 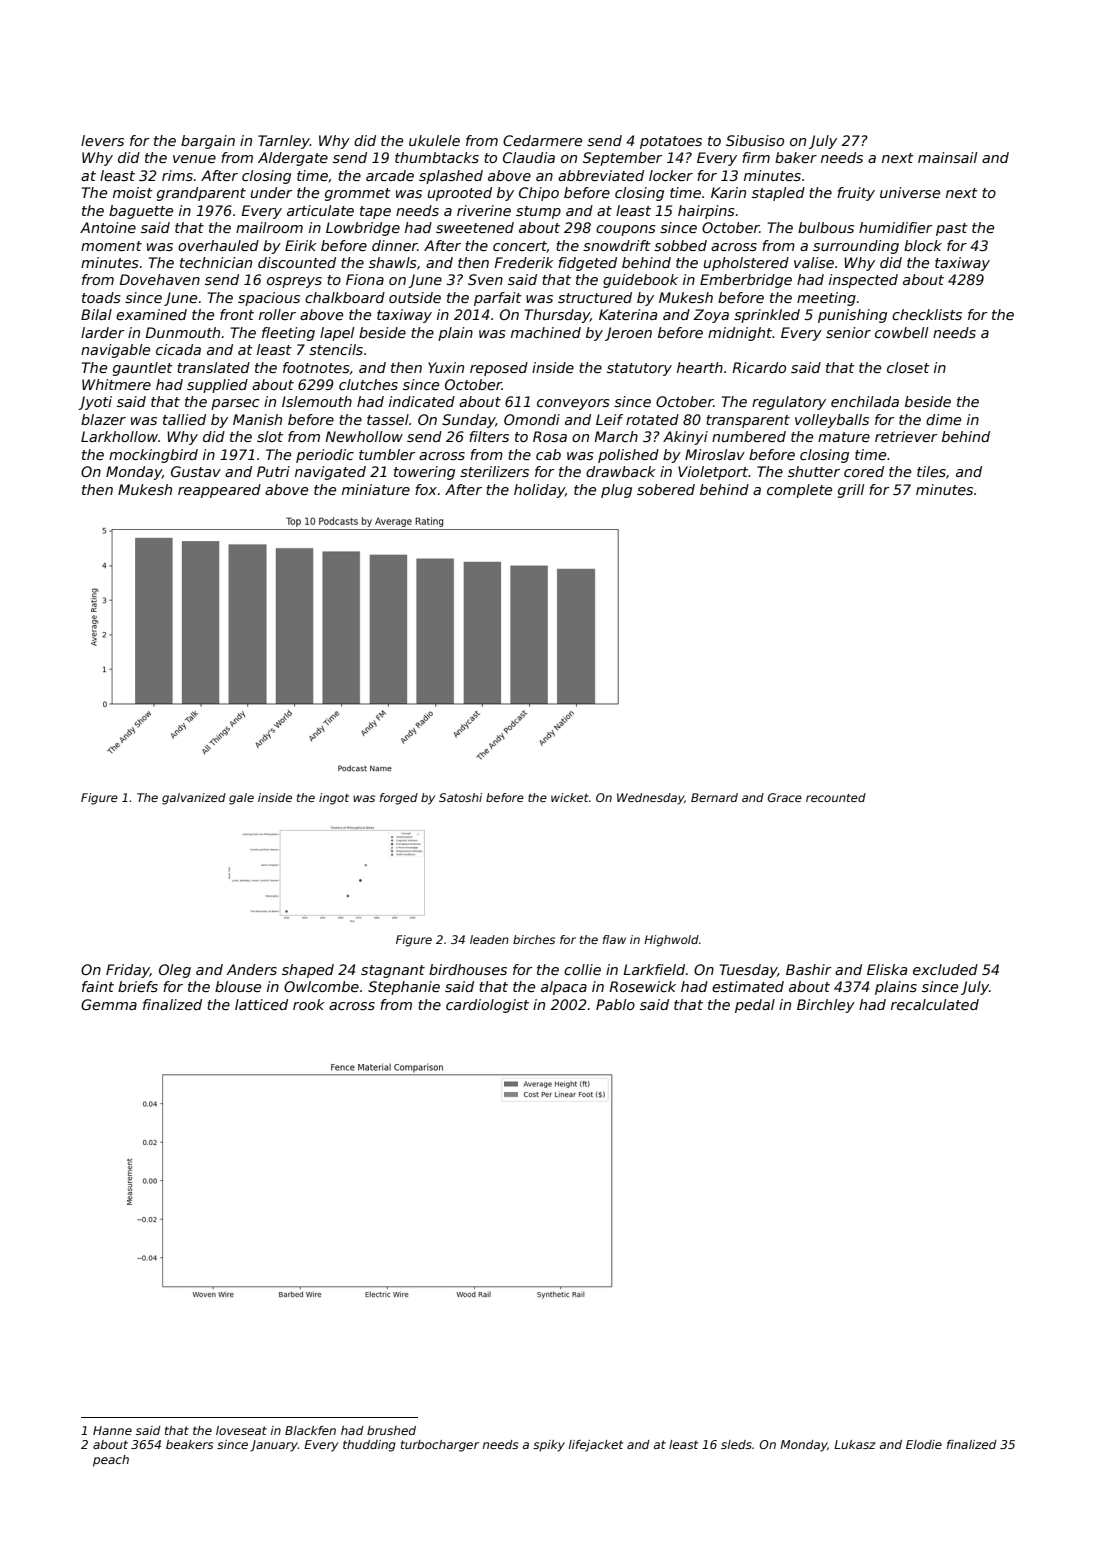 What do you see at coordinates (836, 797) in the page?
I see `recounted` at bounding box center [836, 797].
